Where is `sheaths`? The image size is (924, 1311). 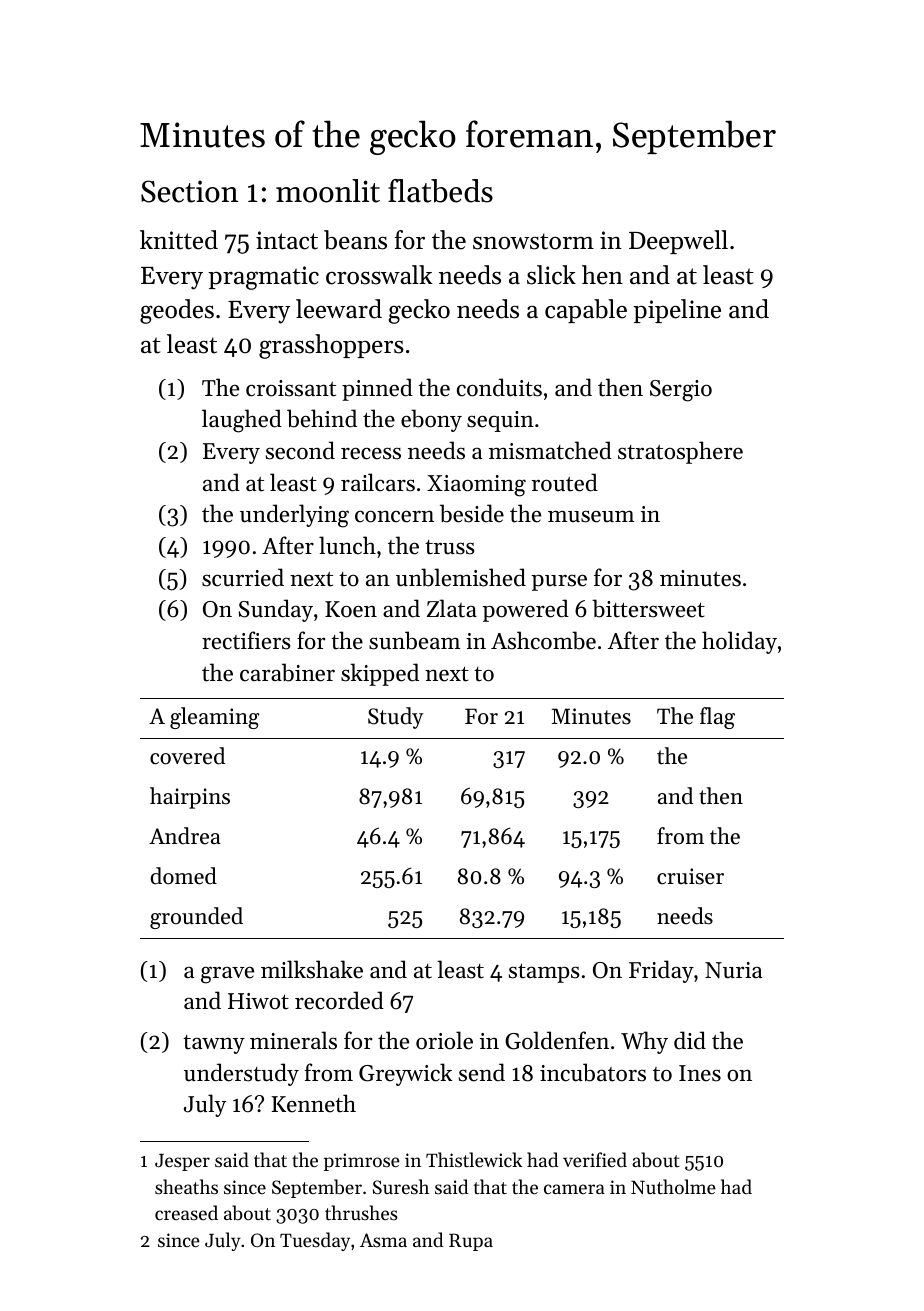 sheaths is located at coordinates (186, 1186).
